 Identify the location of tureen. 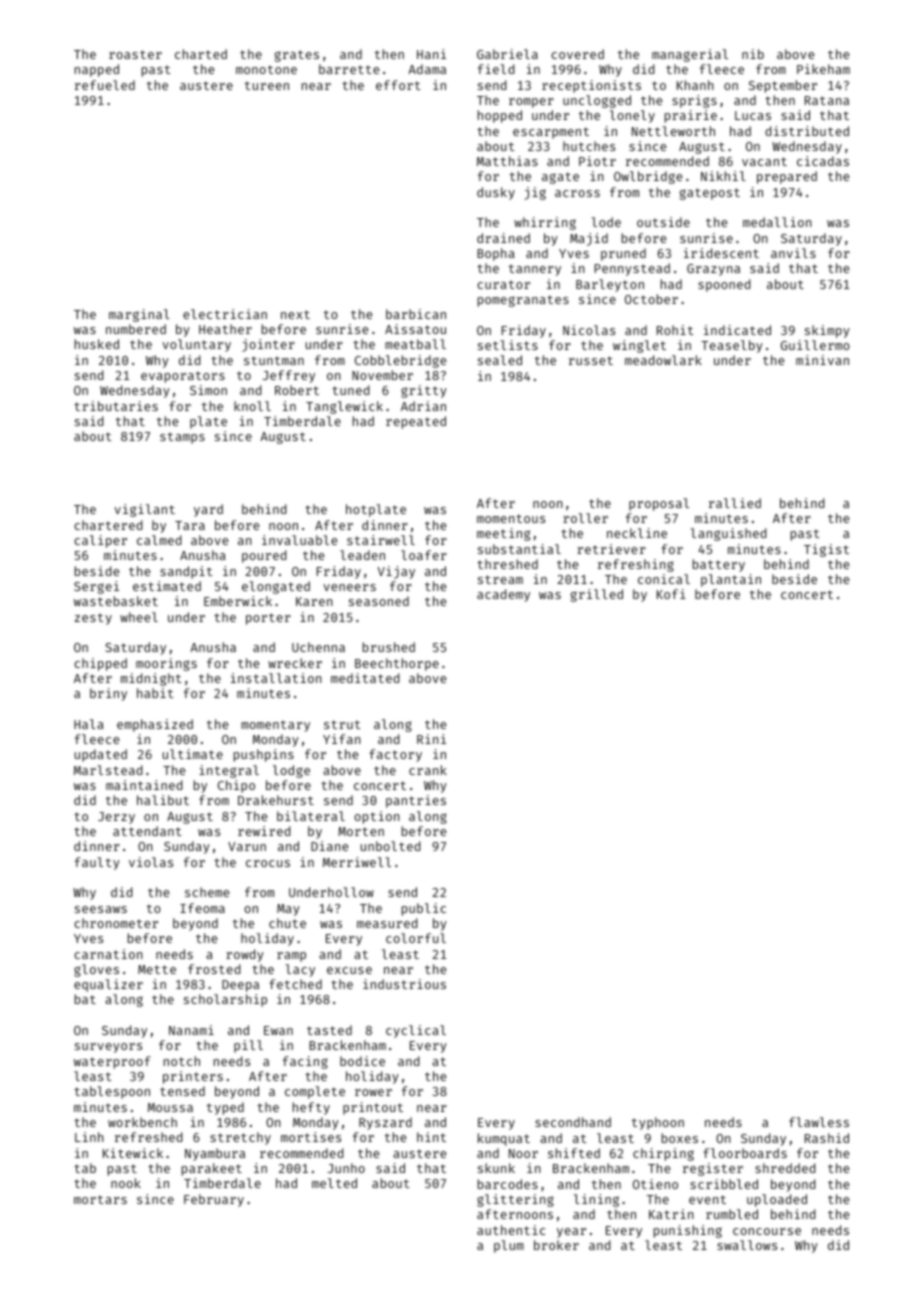
(267, 85).
